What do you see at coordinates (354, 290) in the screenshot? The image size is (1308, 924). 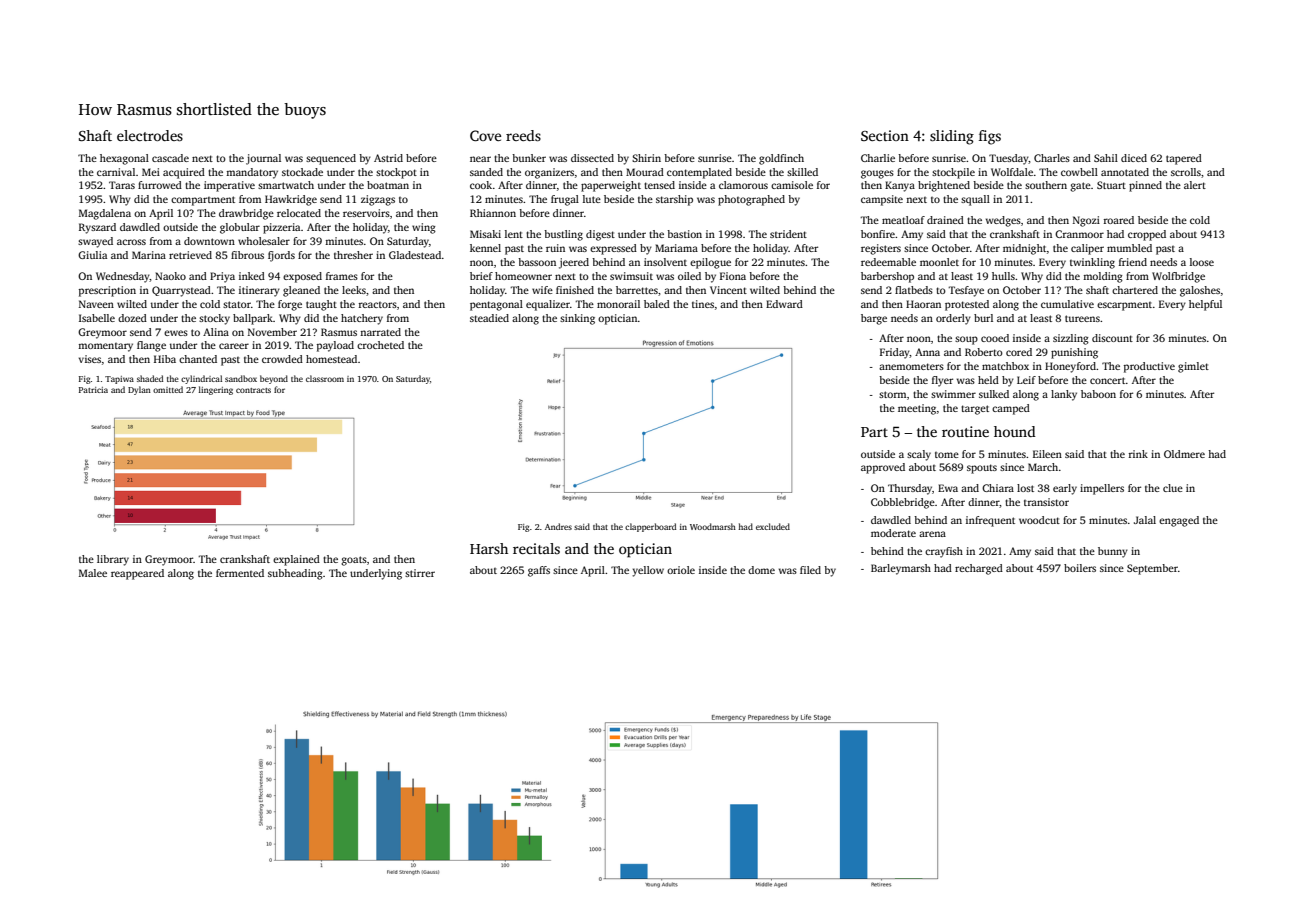 I see `leeks` at bounding box center [354, 290].
